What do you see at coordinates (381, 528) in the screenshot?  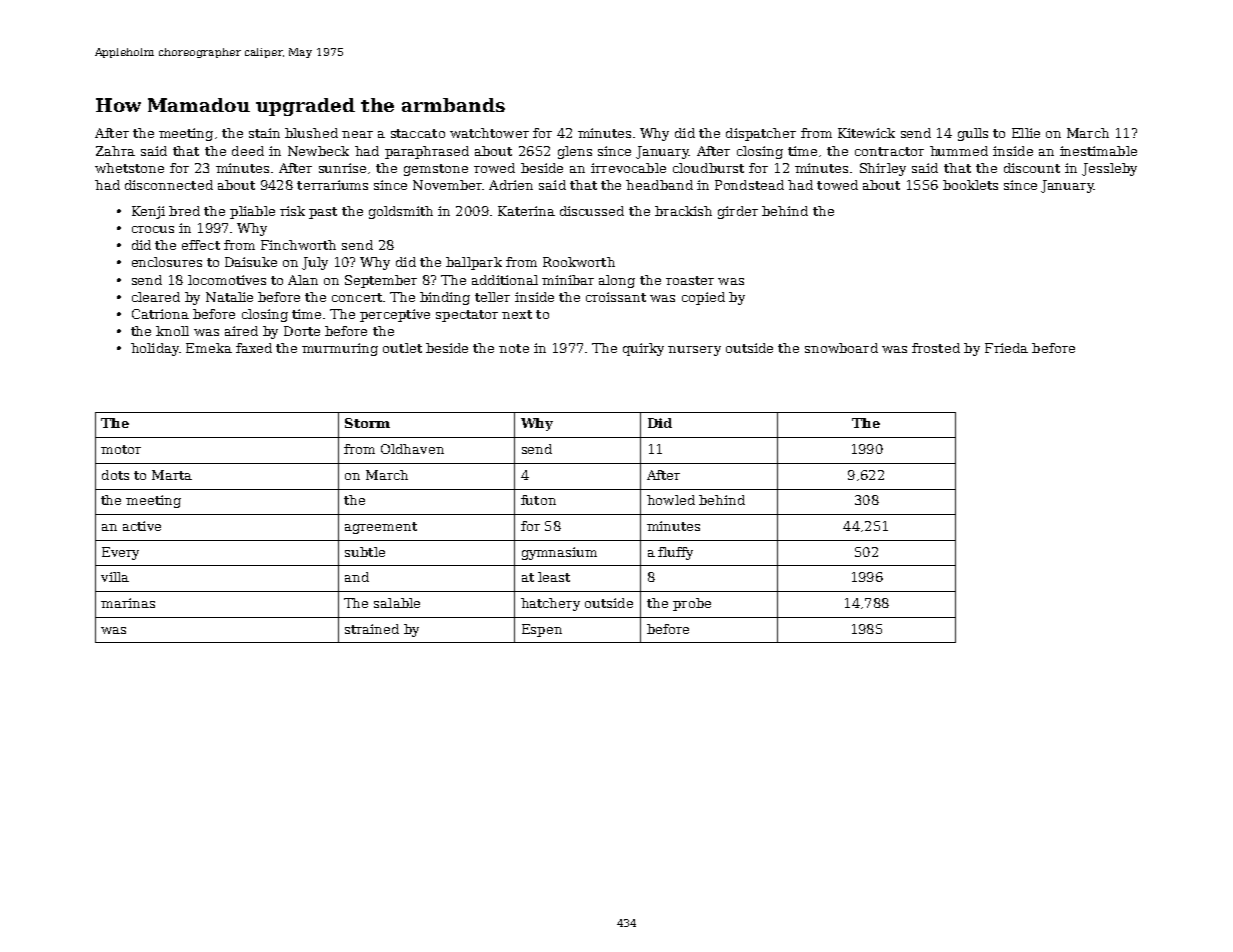 I see `agreement` at bounding box center [381, 528].
